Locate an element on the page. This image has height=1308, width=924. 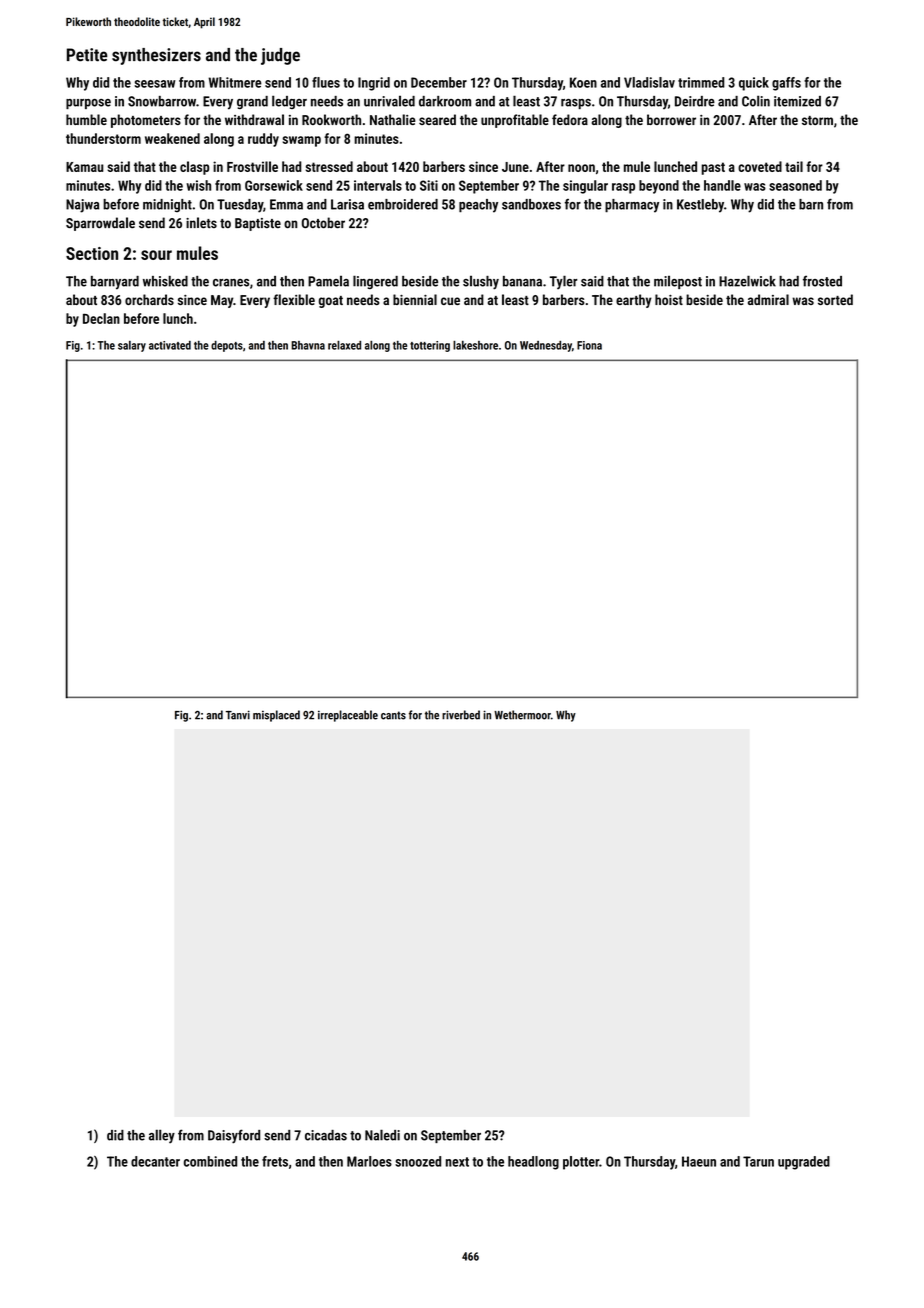
Fiona is located at coordinates (589, 345).
